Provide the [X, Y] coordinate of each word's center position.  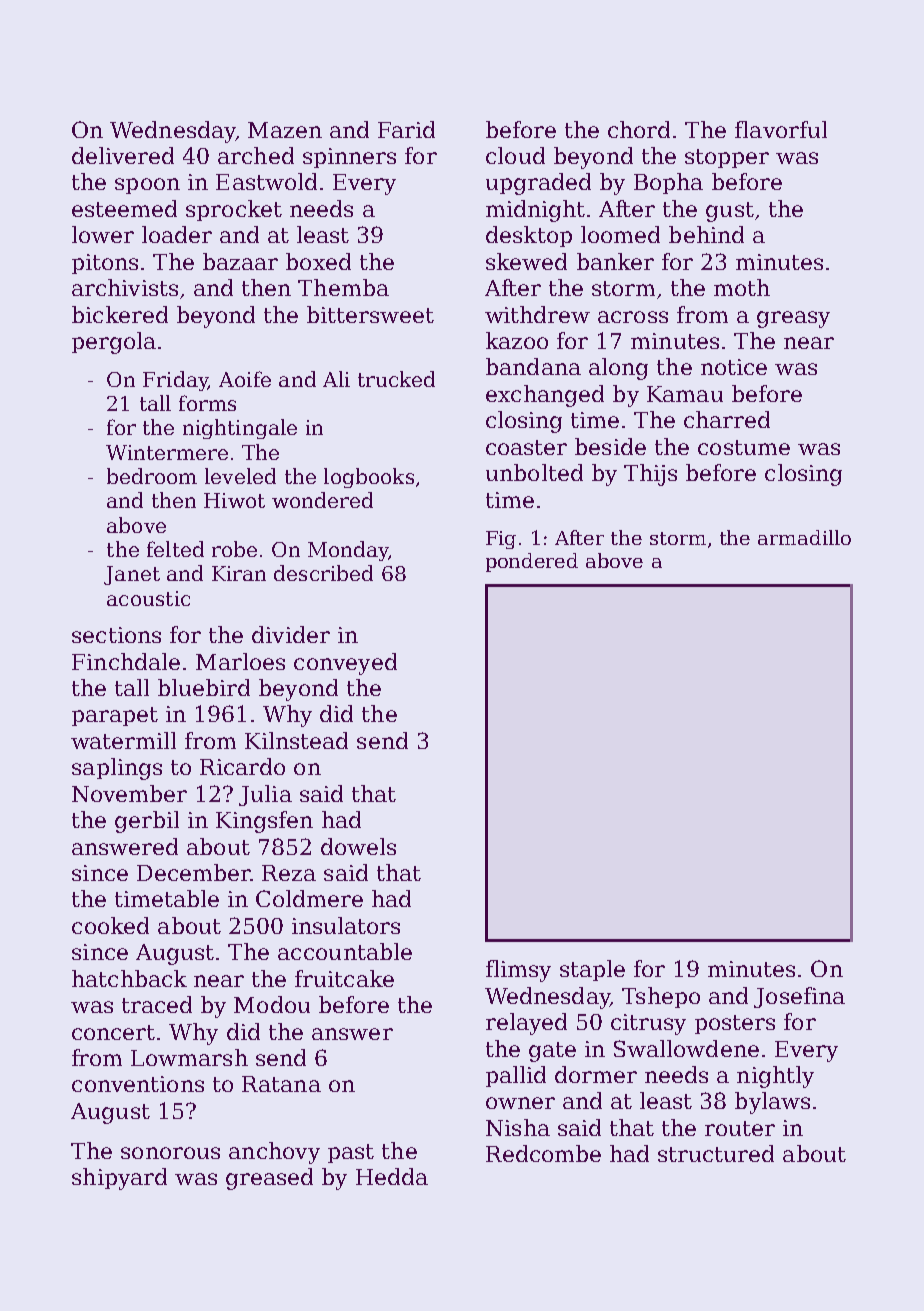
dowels [358, 846]
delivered [123, 155]
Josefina [799, 997]
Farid [406, 129]
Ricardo [242, 766]
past [351, 1153]
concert [113, 1032]
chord [639, 129]
